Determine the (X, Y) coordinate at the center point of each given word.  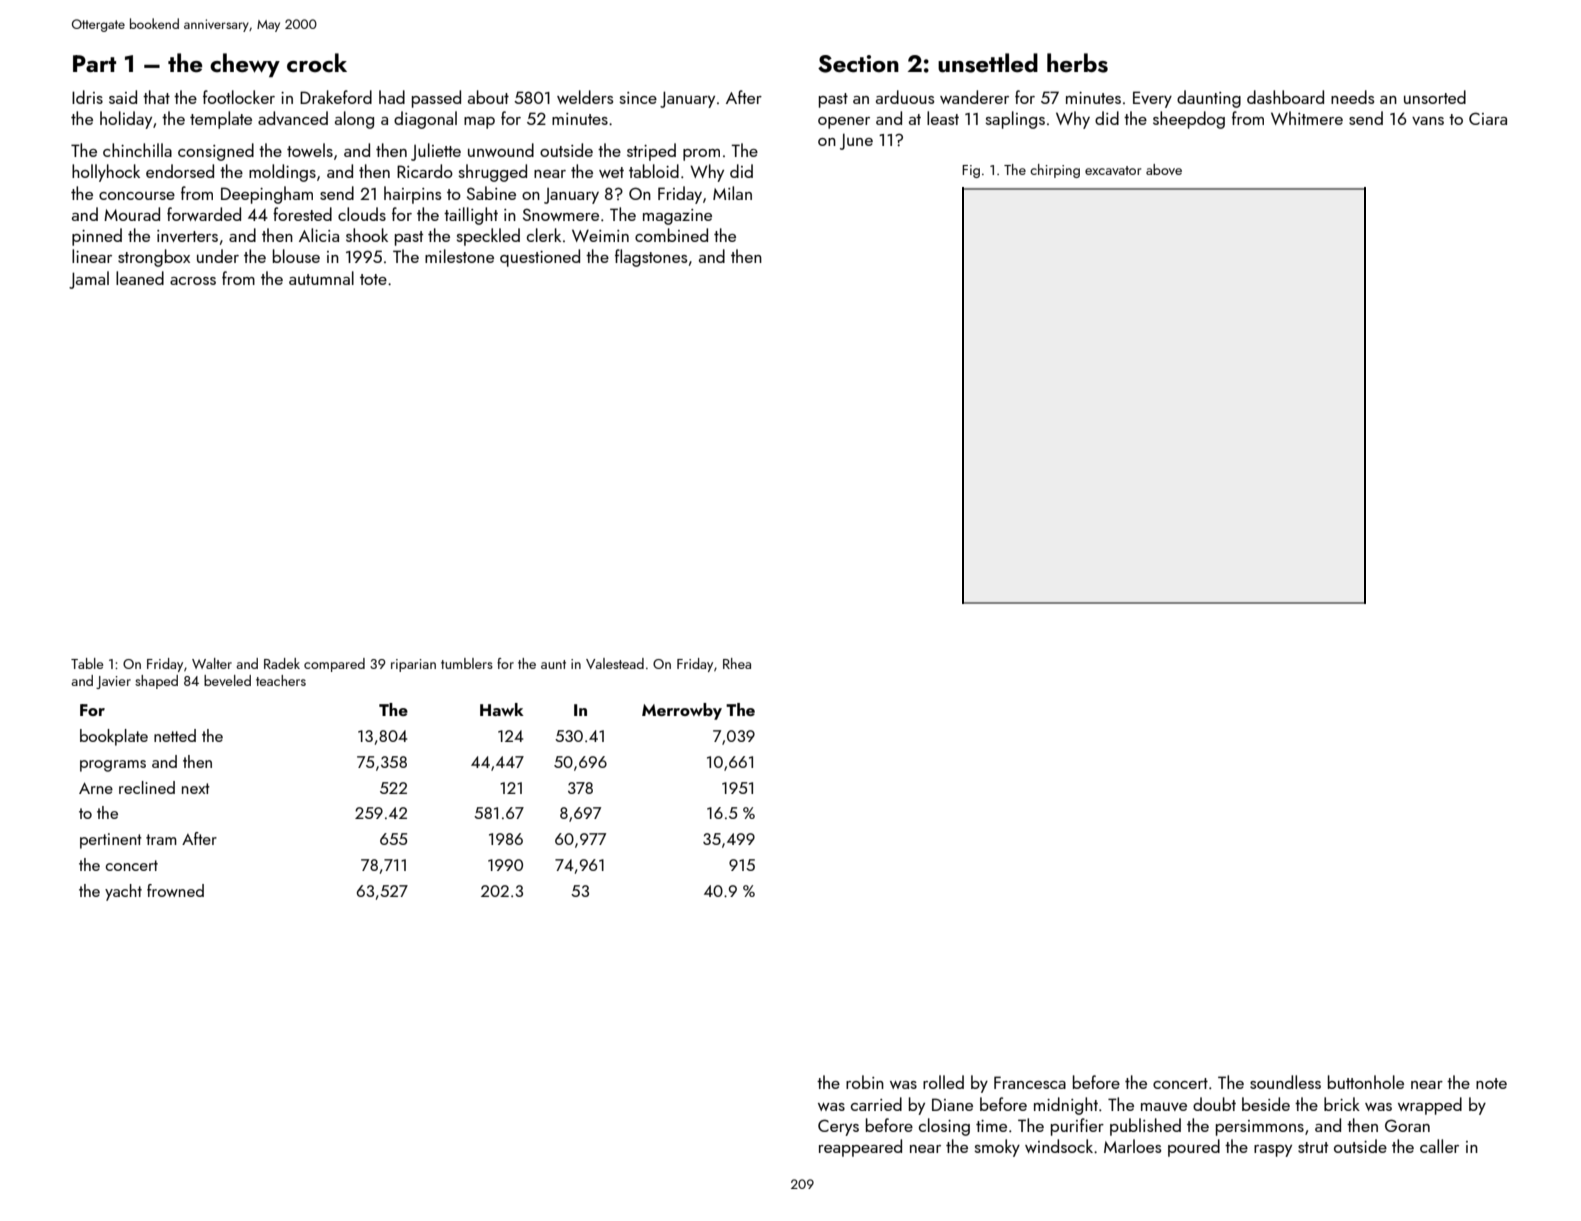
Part (94, 63)
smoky (997, 1148)
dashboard (1285, 97)
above (1164, 169)
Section (858, 64)
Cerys (838, 1127)
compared (334, 665)
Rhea (737, 663)
